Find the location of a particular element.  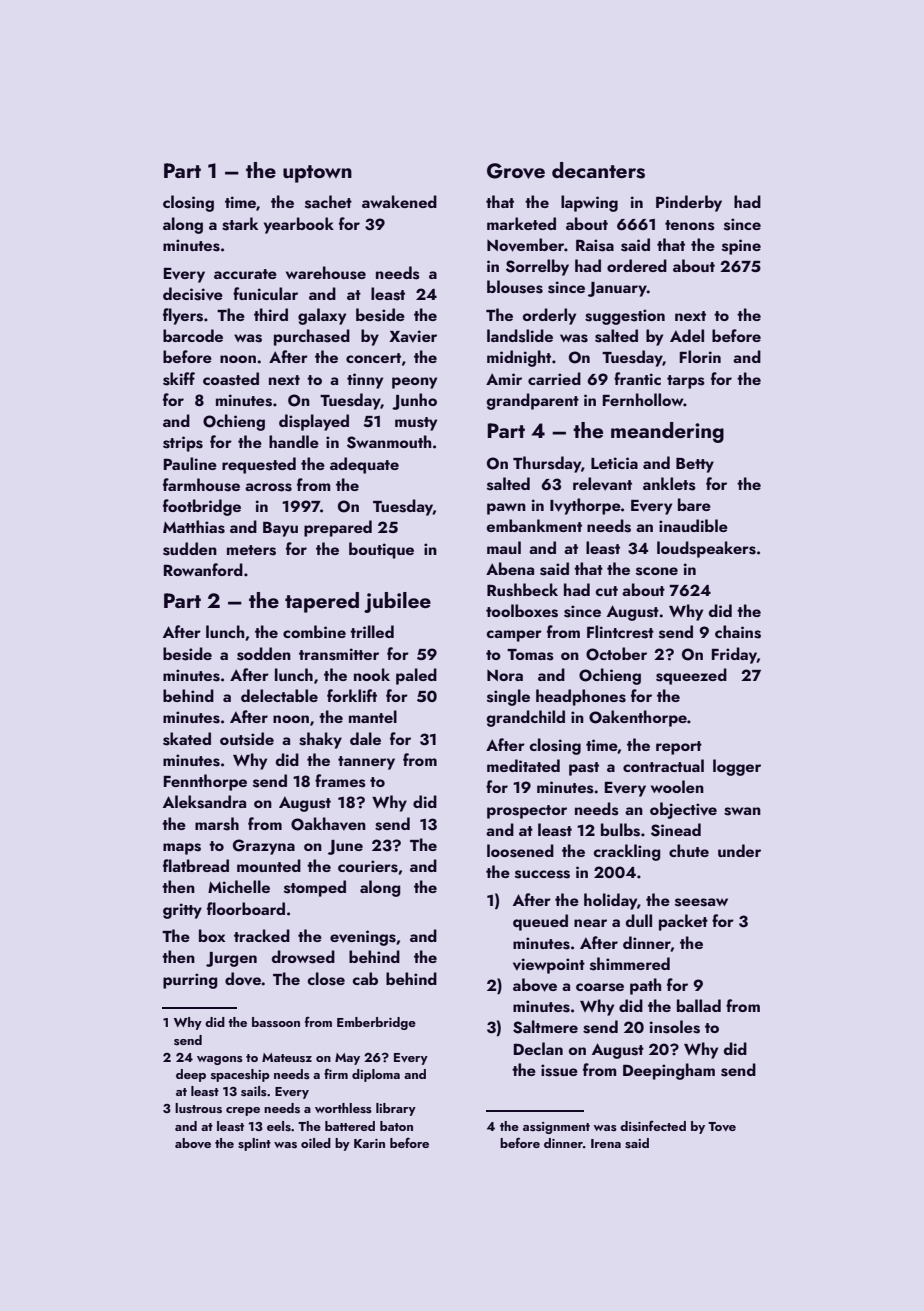

handle is located at coordinates (294, 441).
